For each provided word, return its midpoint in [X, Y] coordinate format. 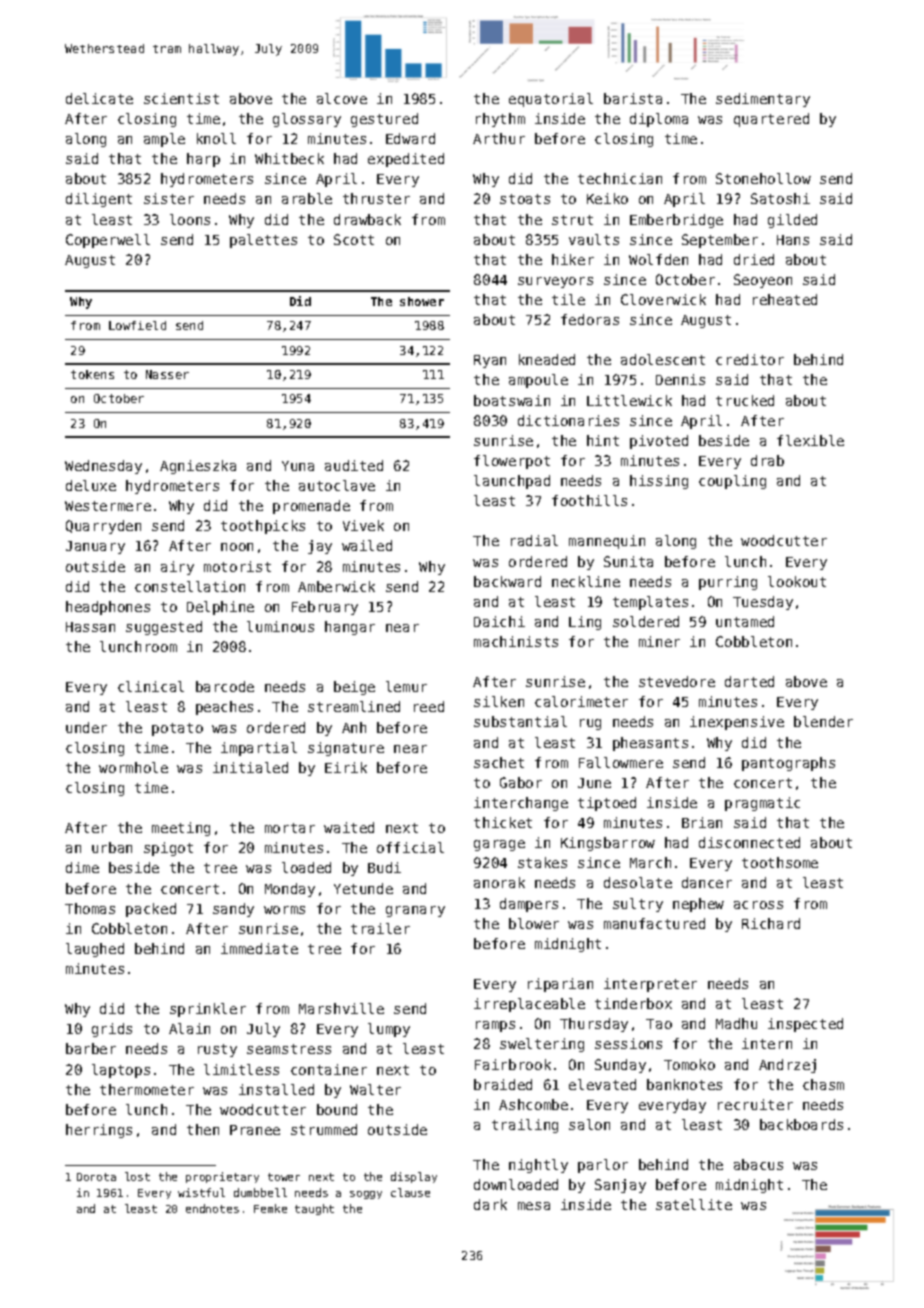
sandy [233, 910]
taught [314, 1209]
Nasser [167, 374]
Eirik [346, 767]
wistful [201, 1192]
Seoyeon [763, 281]
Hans [793, 240]
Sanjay [620, 1186]
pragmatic [762, 804]
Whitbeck [289, 158]
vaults [594, 239]
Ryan [490, 361]
